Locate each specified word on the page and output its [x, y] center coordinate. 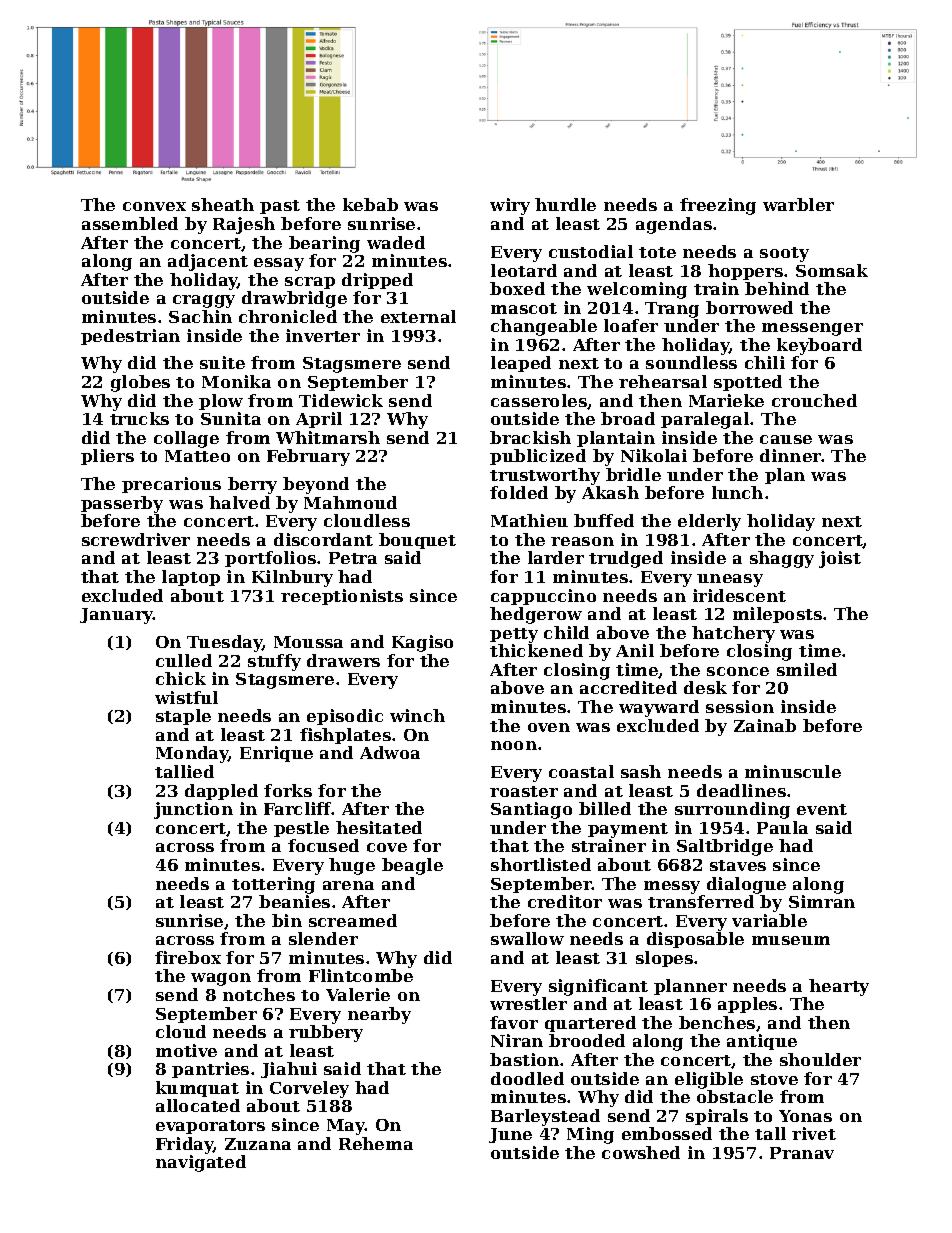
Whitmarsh [328, 437]
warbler [798, 204]
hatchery [733, 634]
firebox [188, 957]
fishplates [345, 736]
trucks [139, 418]
